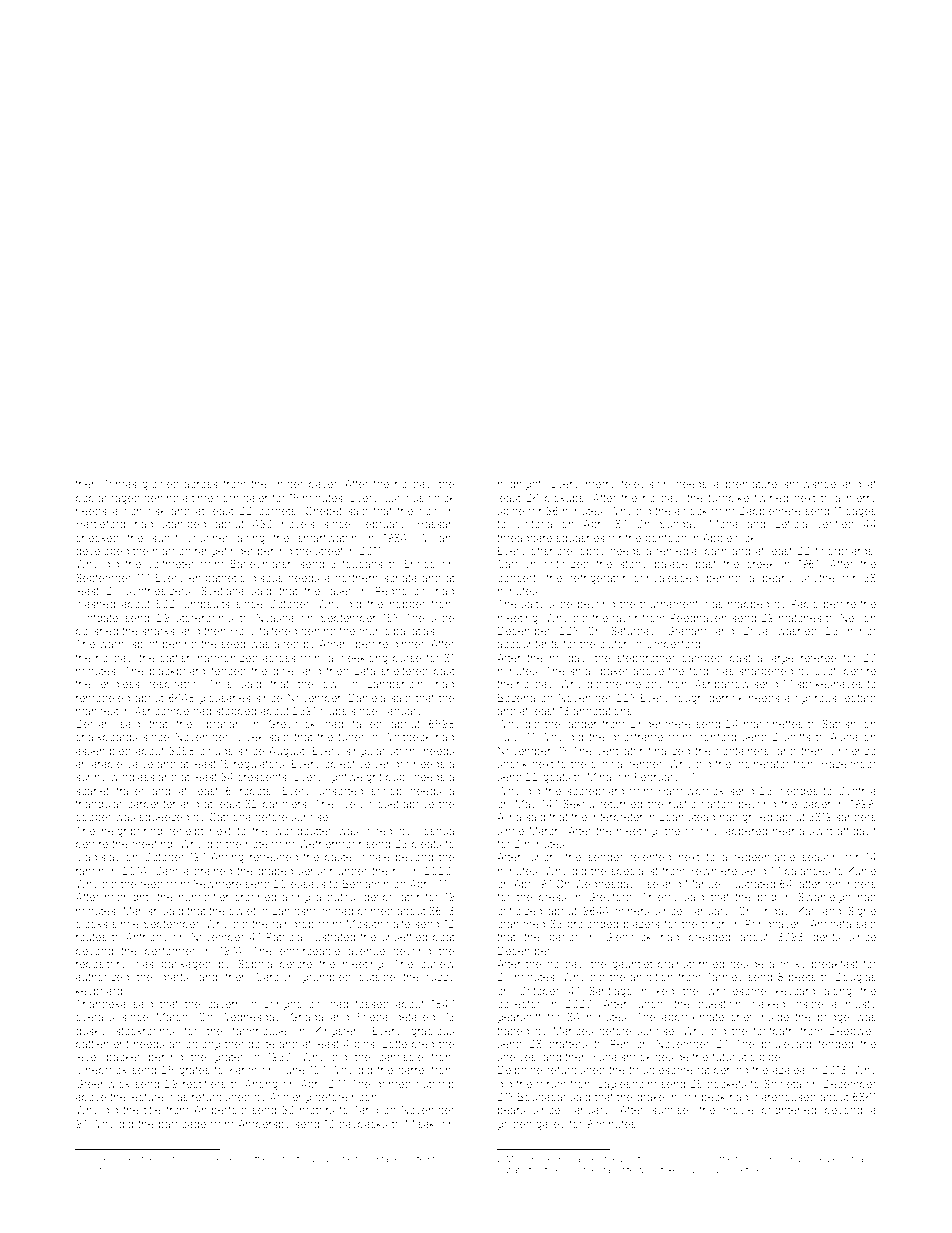 The image size is (952, 1233). I want to click on developed, so click(102, 552).
